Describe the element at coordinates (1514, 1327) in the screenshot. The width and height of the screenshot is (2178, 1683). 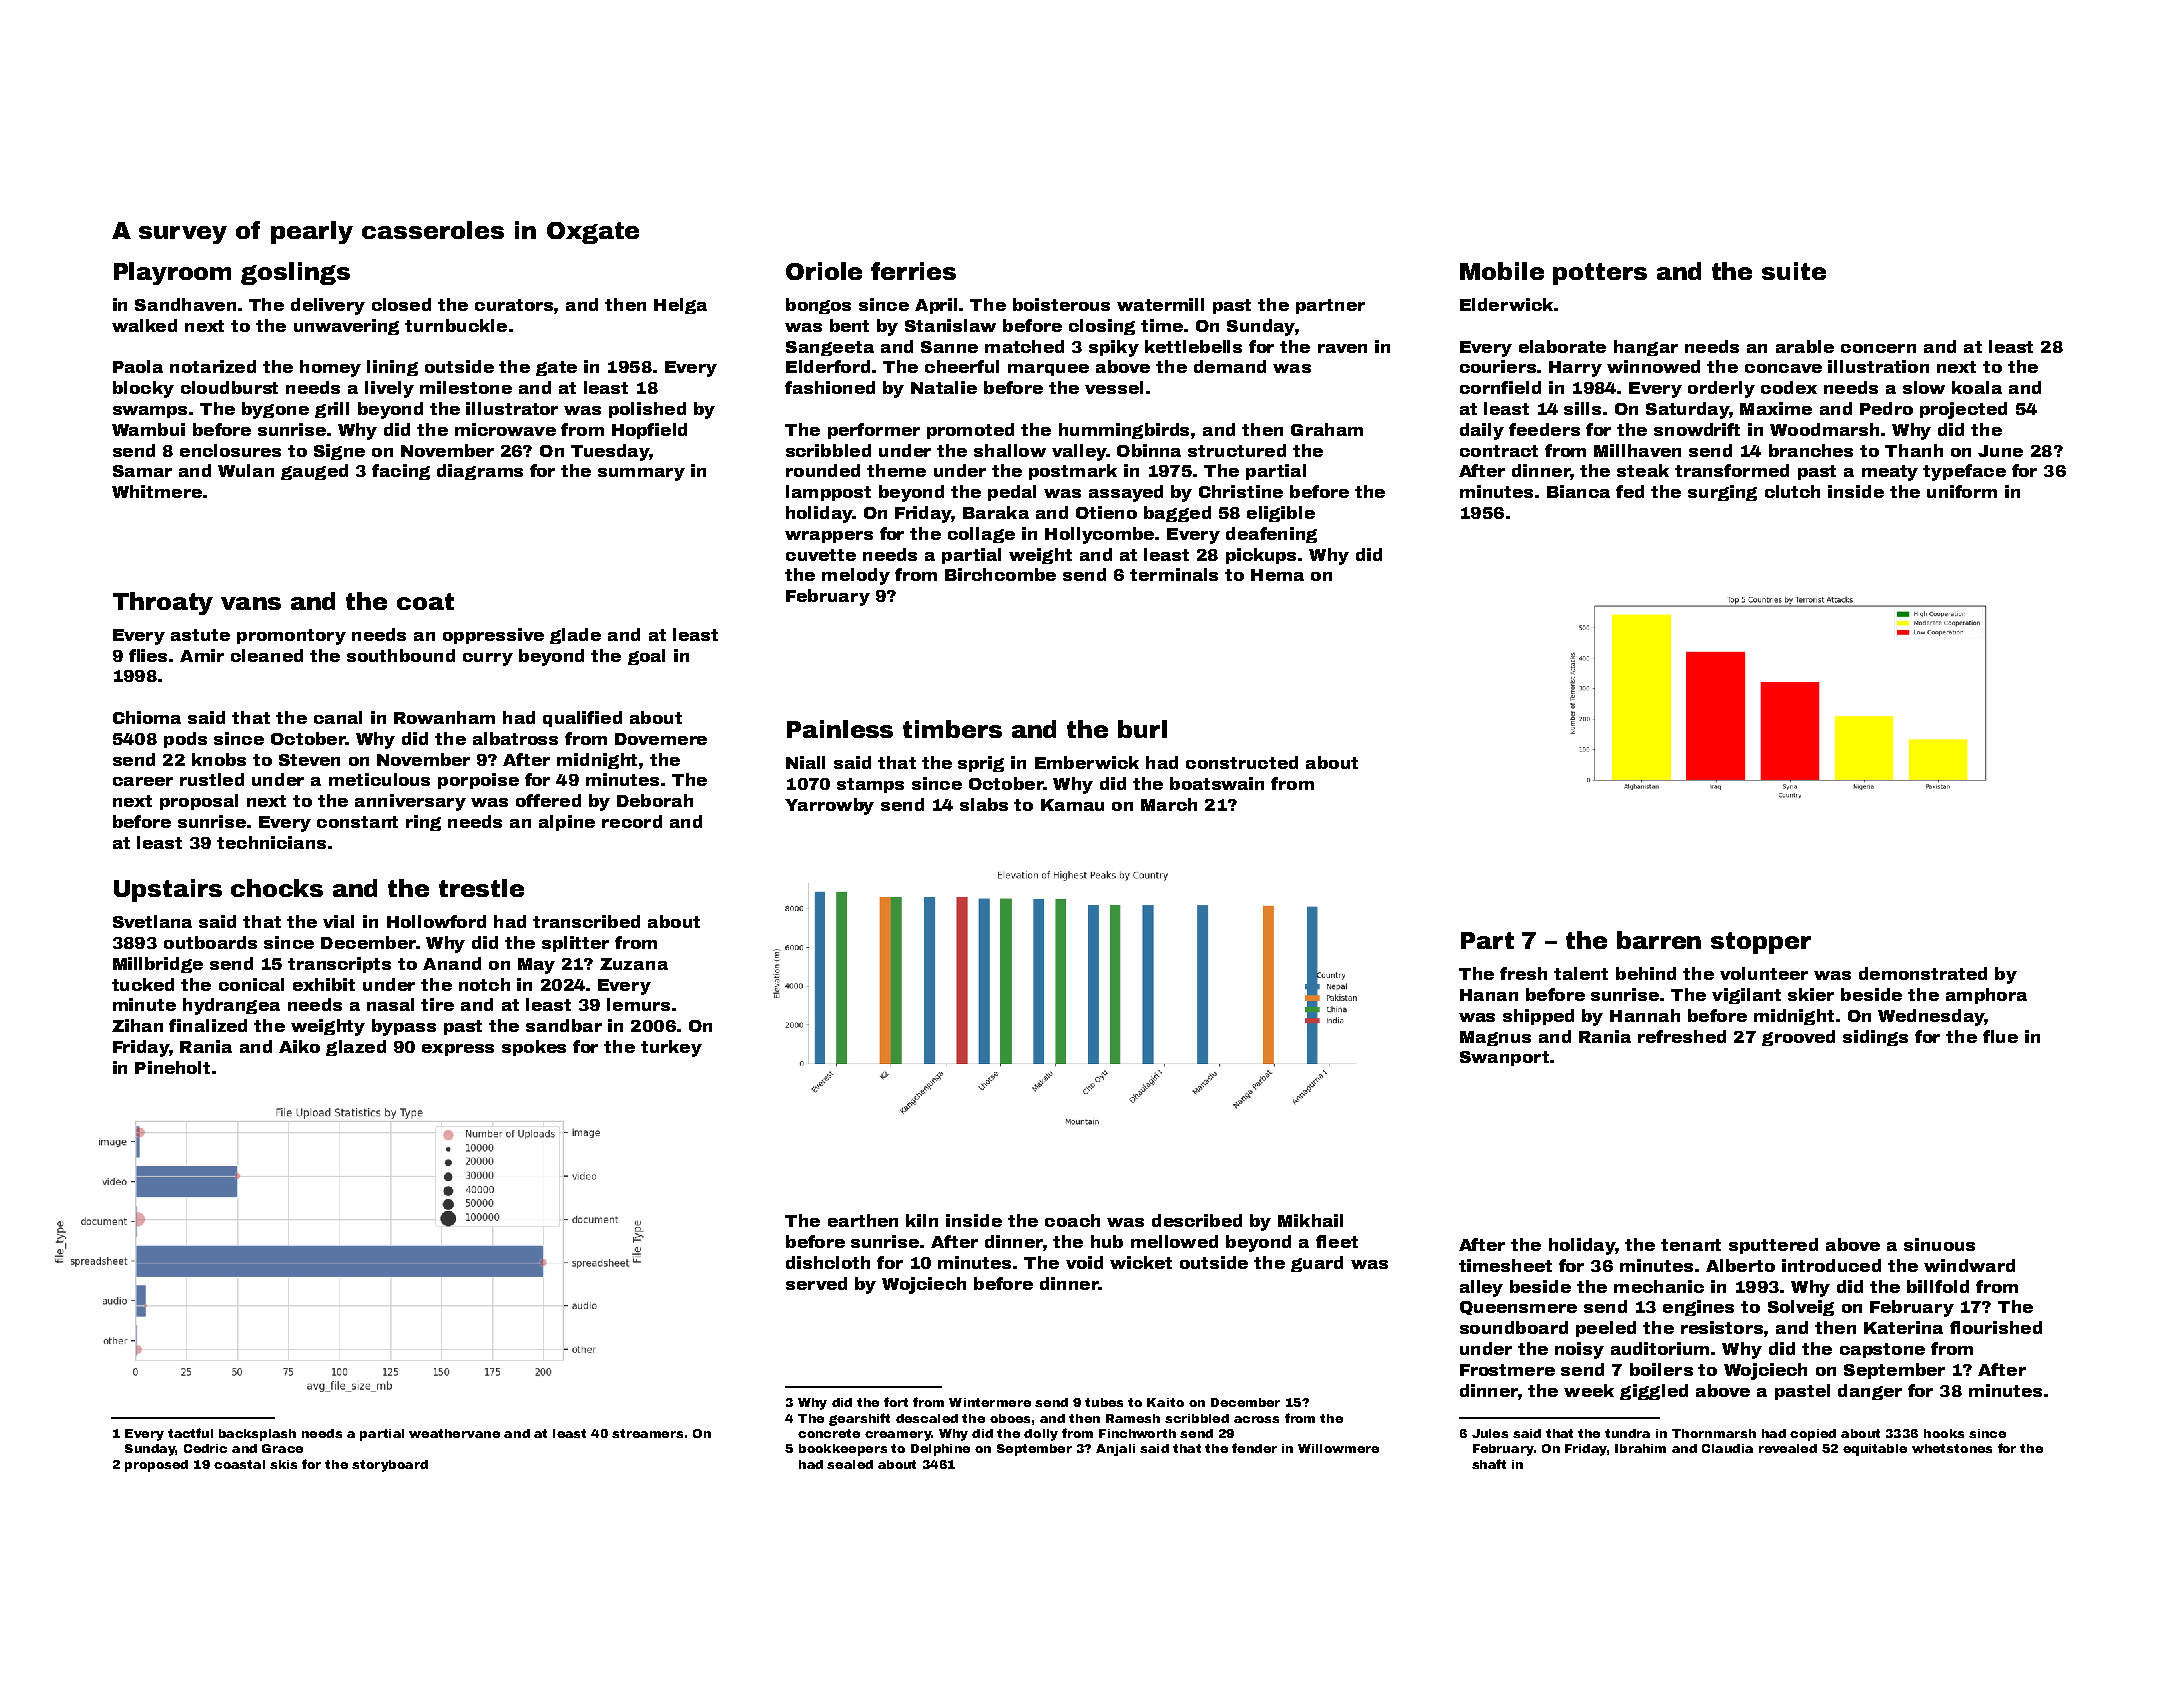
I see `soundboard` at that location.
